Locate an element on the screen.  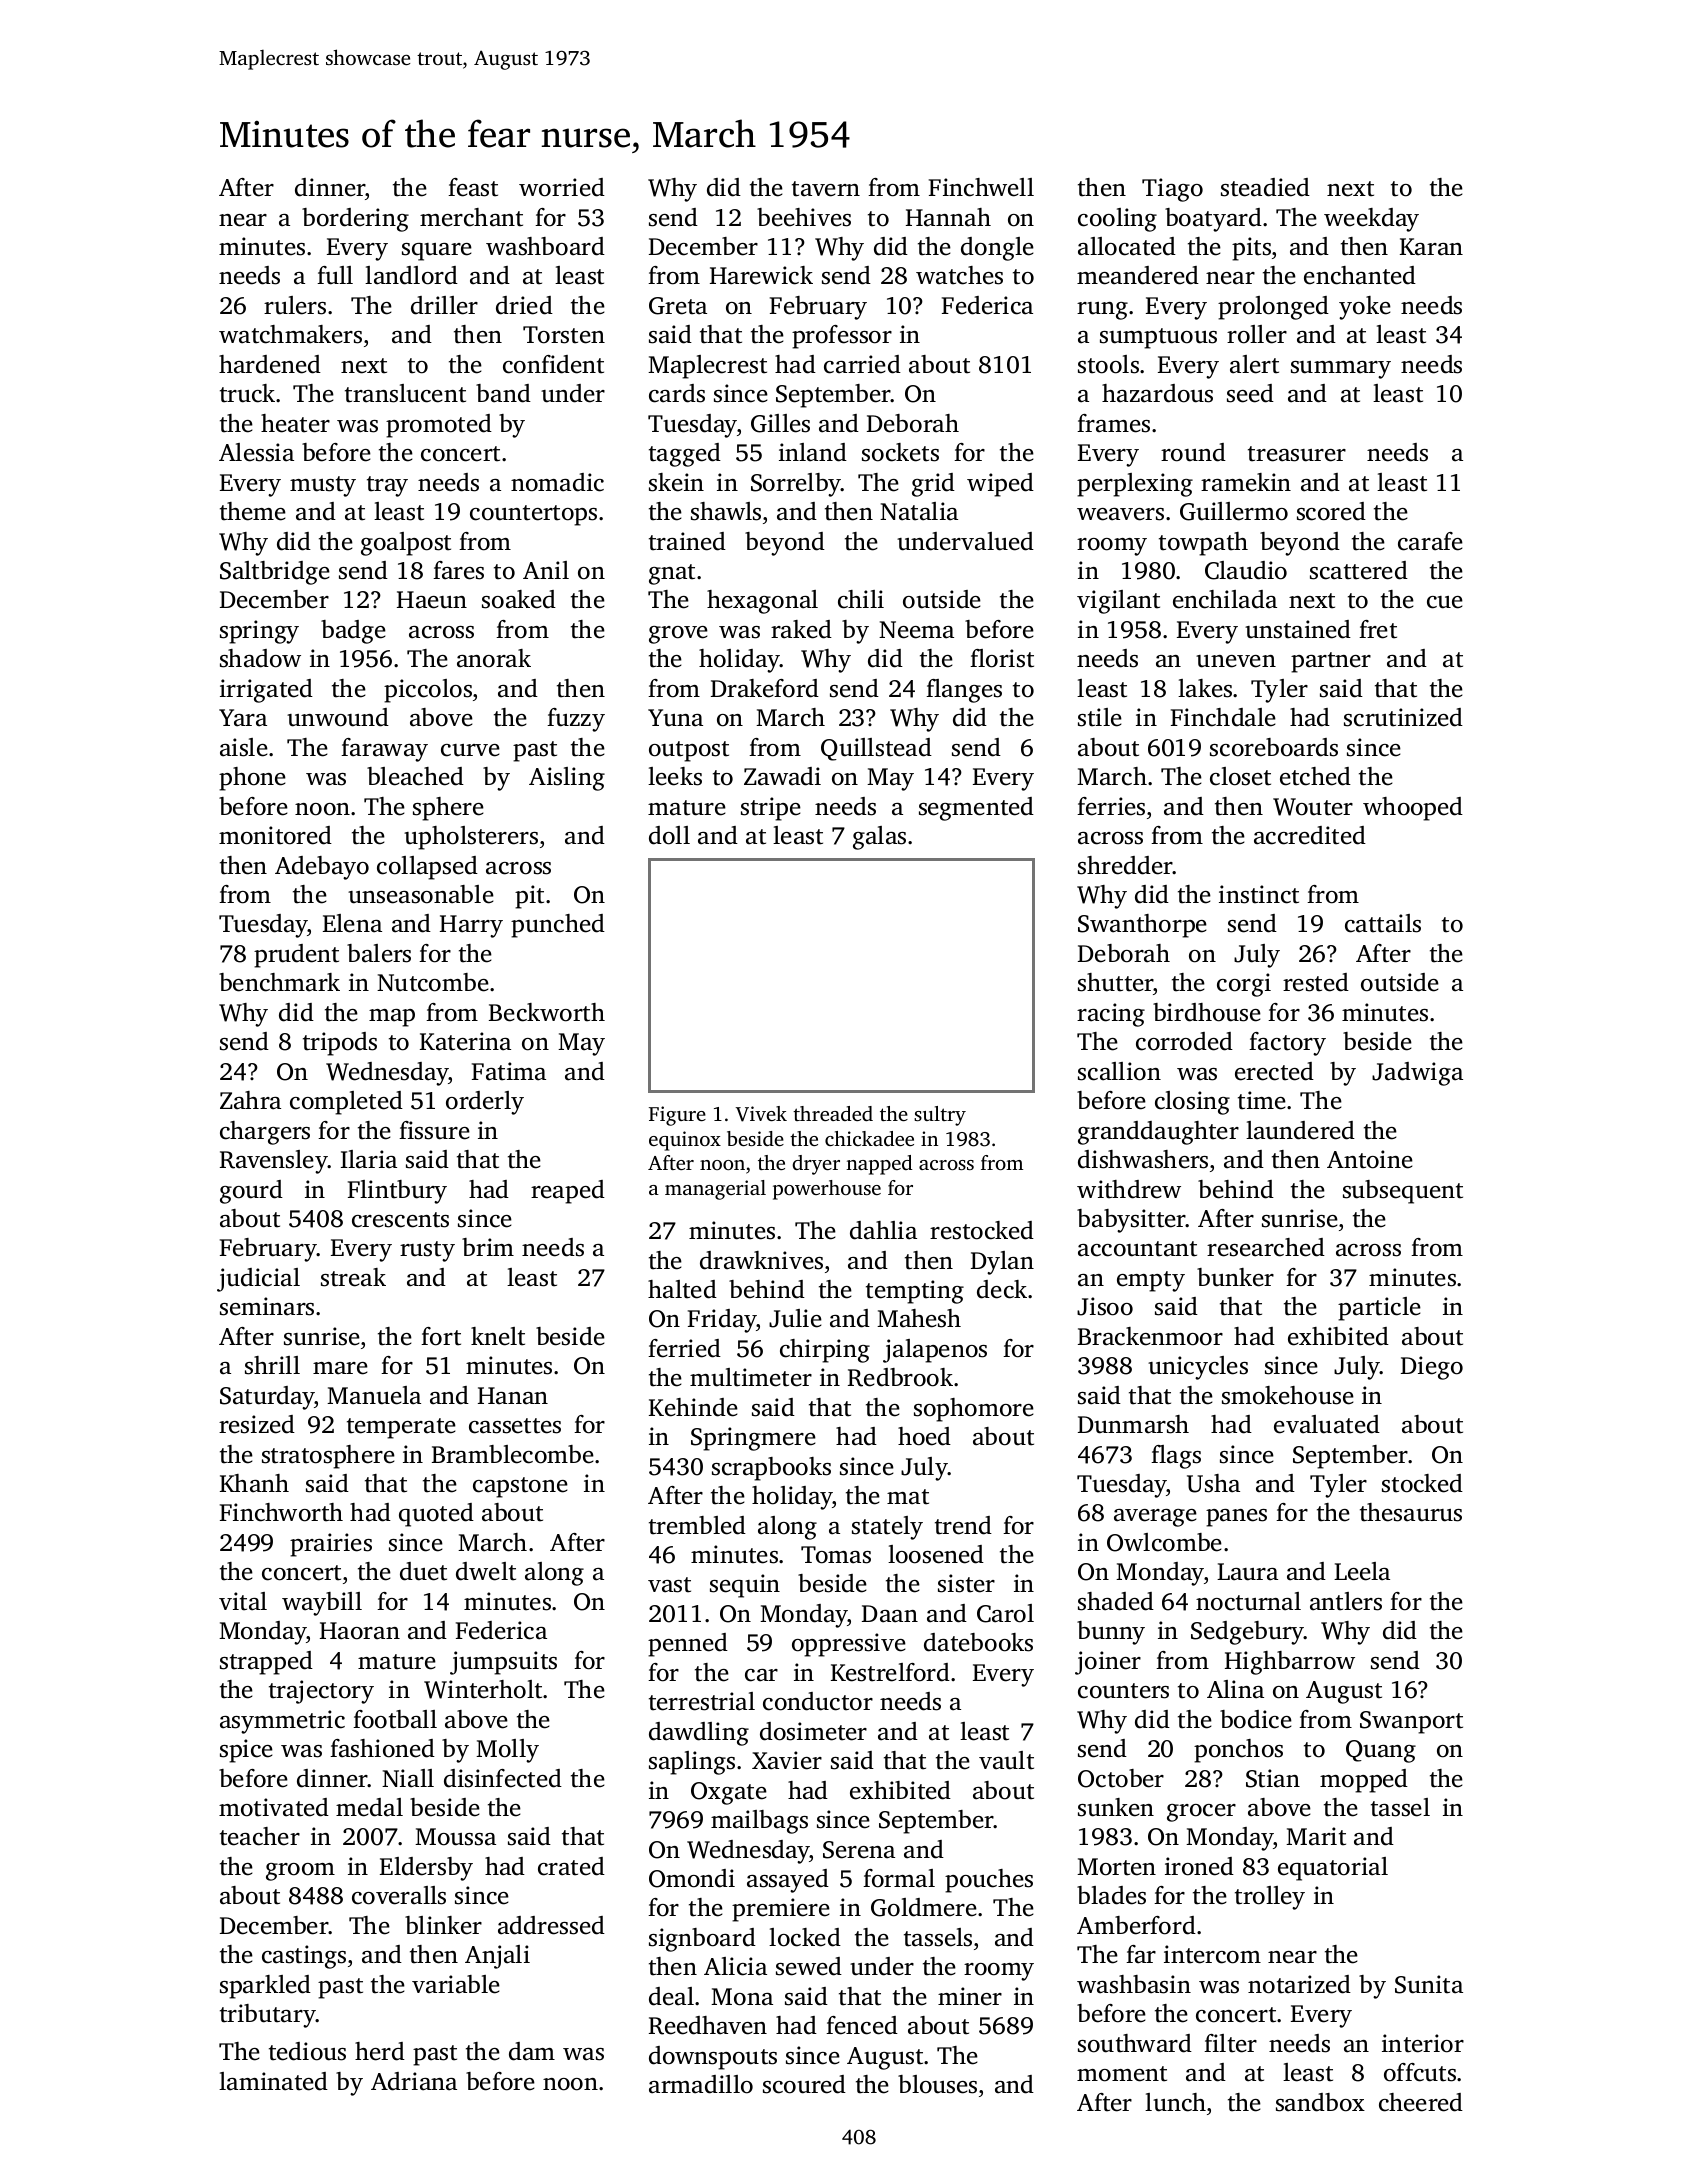
shrill is located at coordinates (272, 1365).
